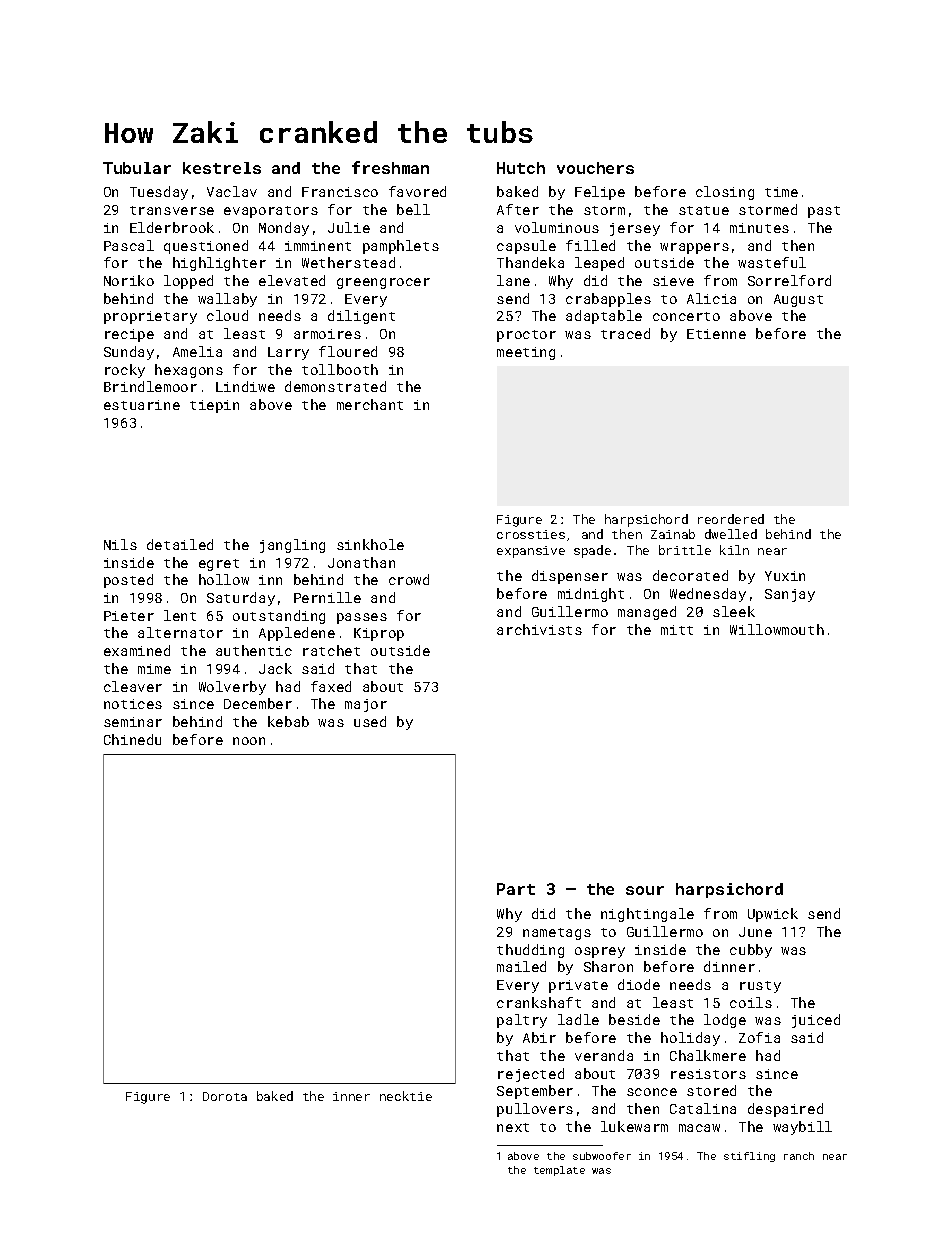 The height and width of the image is (1233, 952). I want to click on Chinedu, so click(132, 739).
